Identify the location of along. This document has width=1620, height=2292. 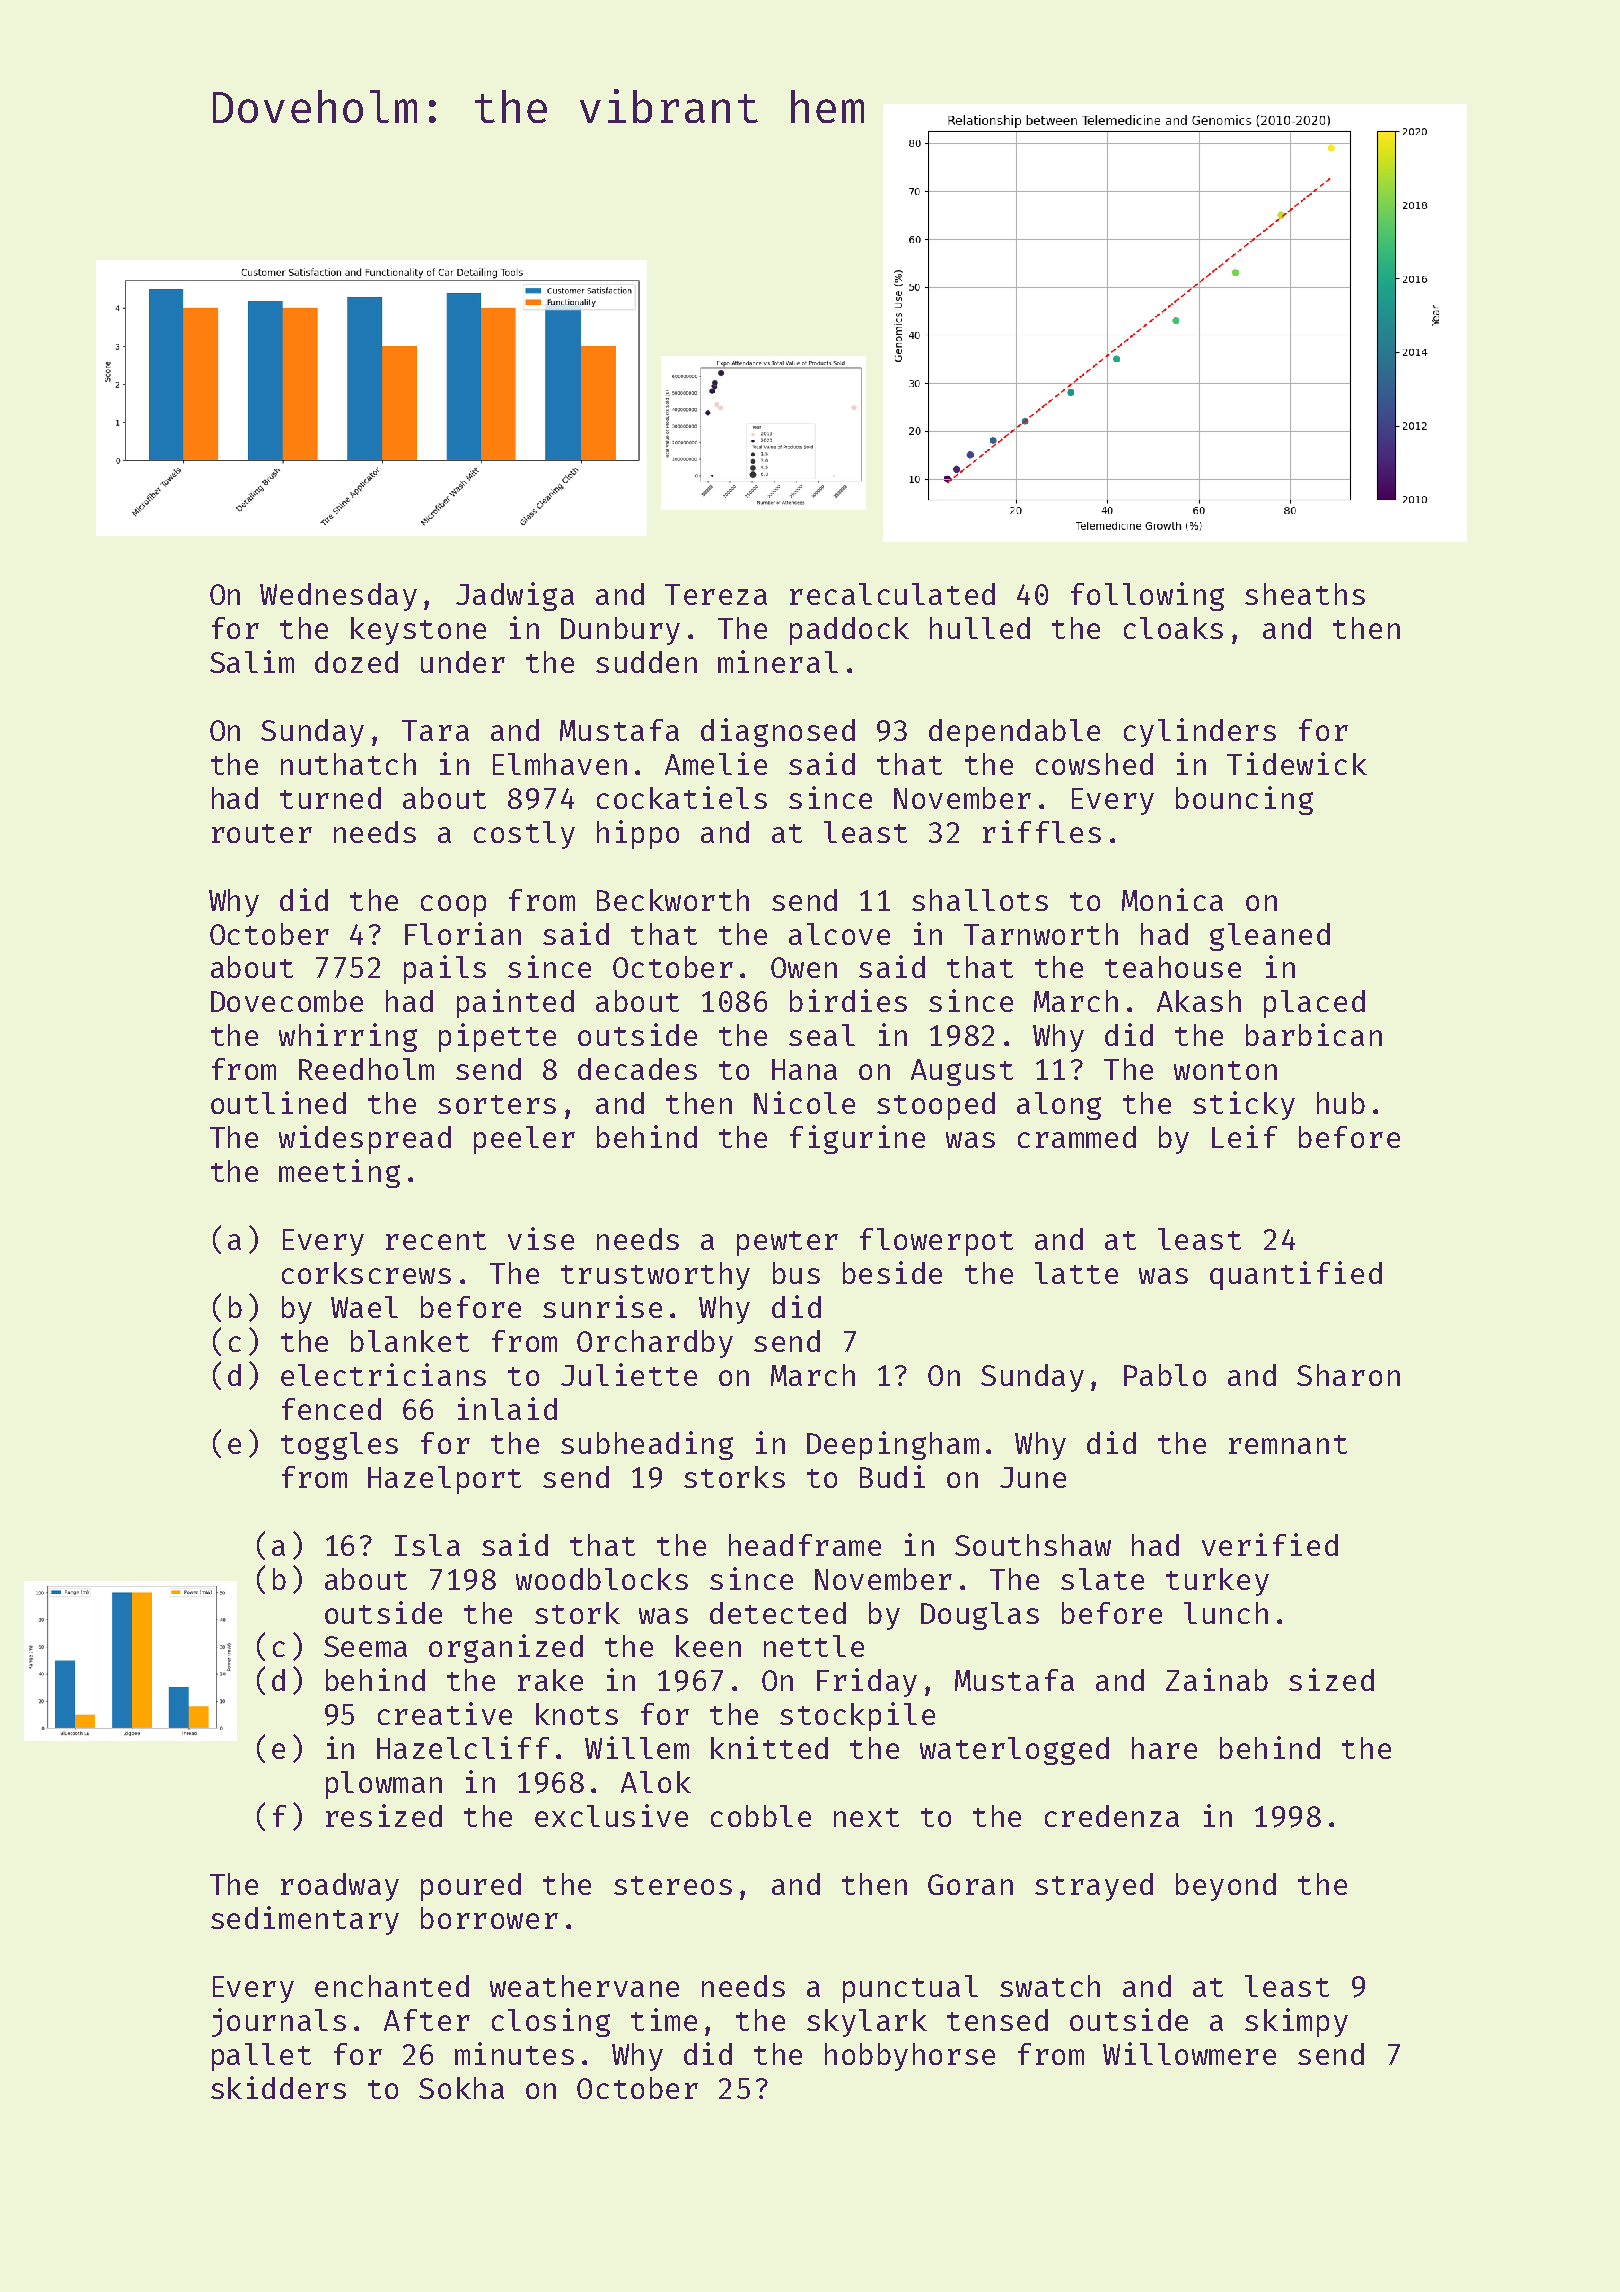
(1059, 1106).
